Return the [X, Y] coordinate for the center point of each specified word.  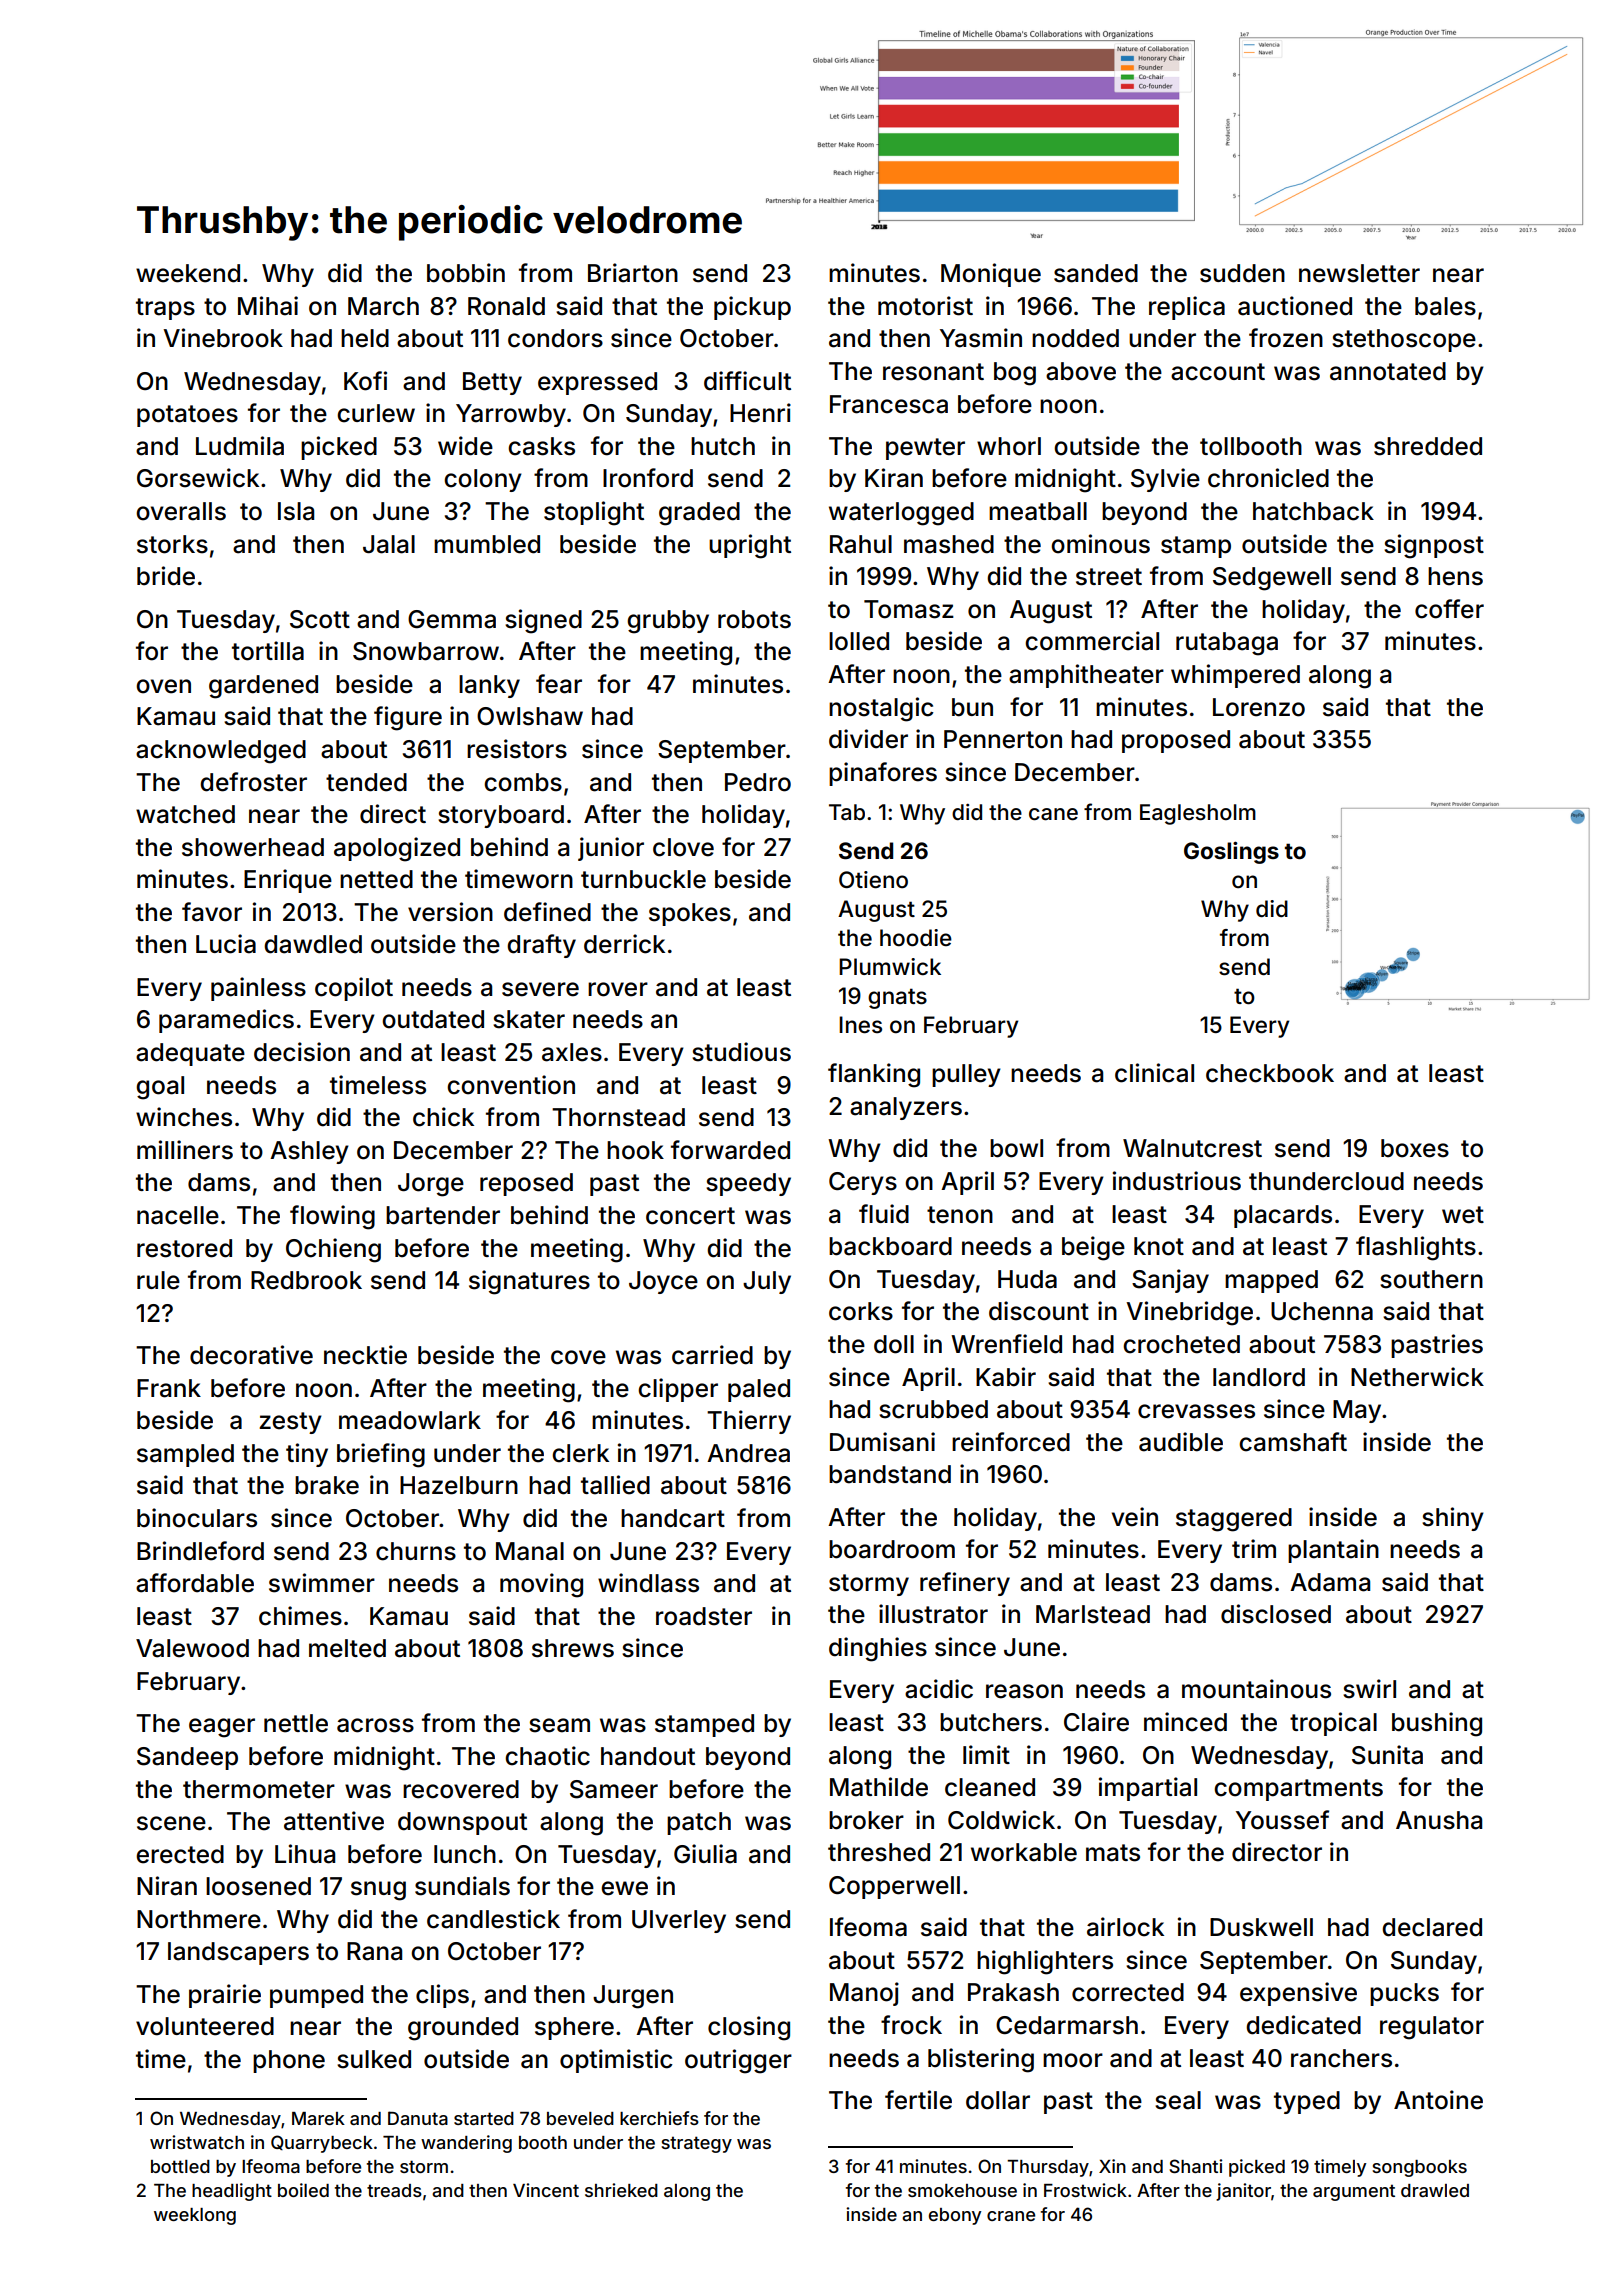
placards [1283, 1216]
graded [699, 514]
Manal [530, 1551]
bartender [443, 1215]
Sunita [1387, 1755]
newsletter [1359, 273]
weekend [188, 273]
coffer [1449, 609]
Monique [991, 275]
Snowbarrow [426, 651]
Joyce [663, 1282]
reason [1024, 1691]
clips [442, 1996]
